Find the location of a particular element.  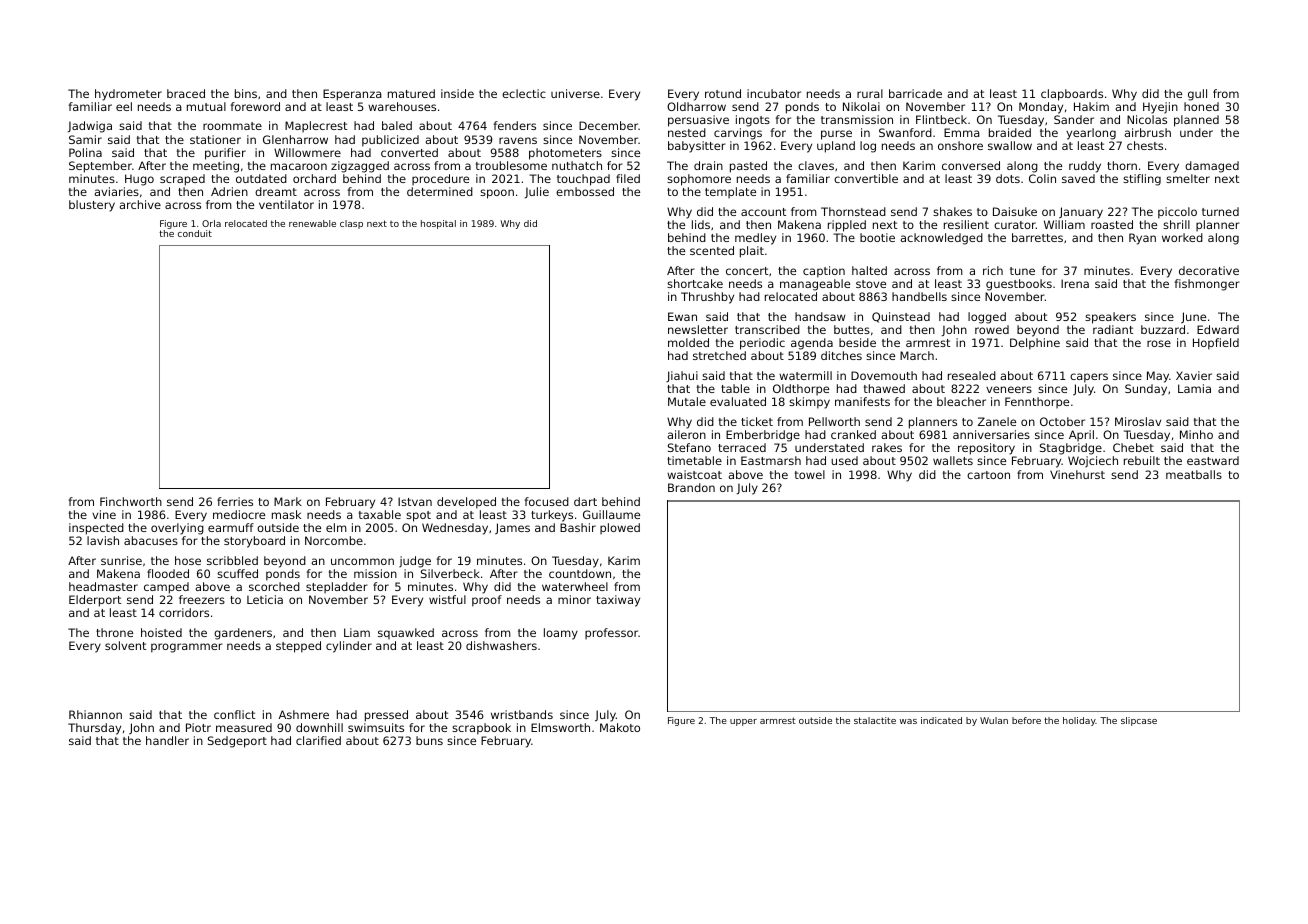

slipcase is located at coordinates (1139, 721).
